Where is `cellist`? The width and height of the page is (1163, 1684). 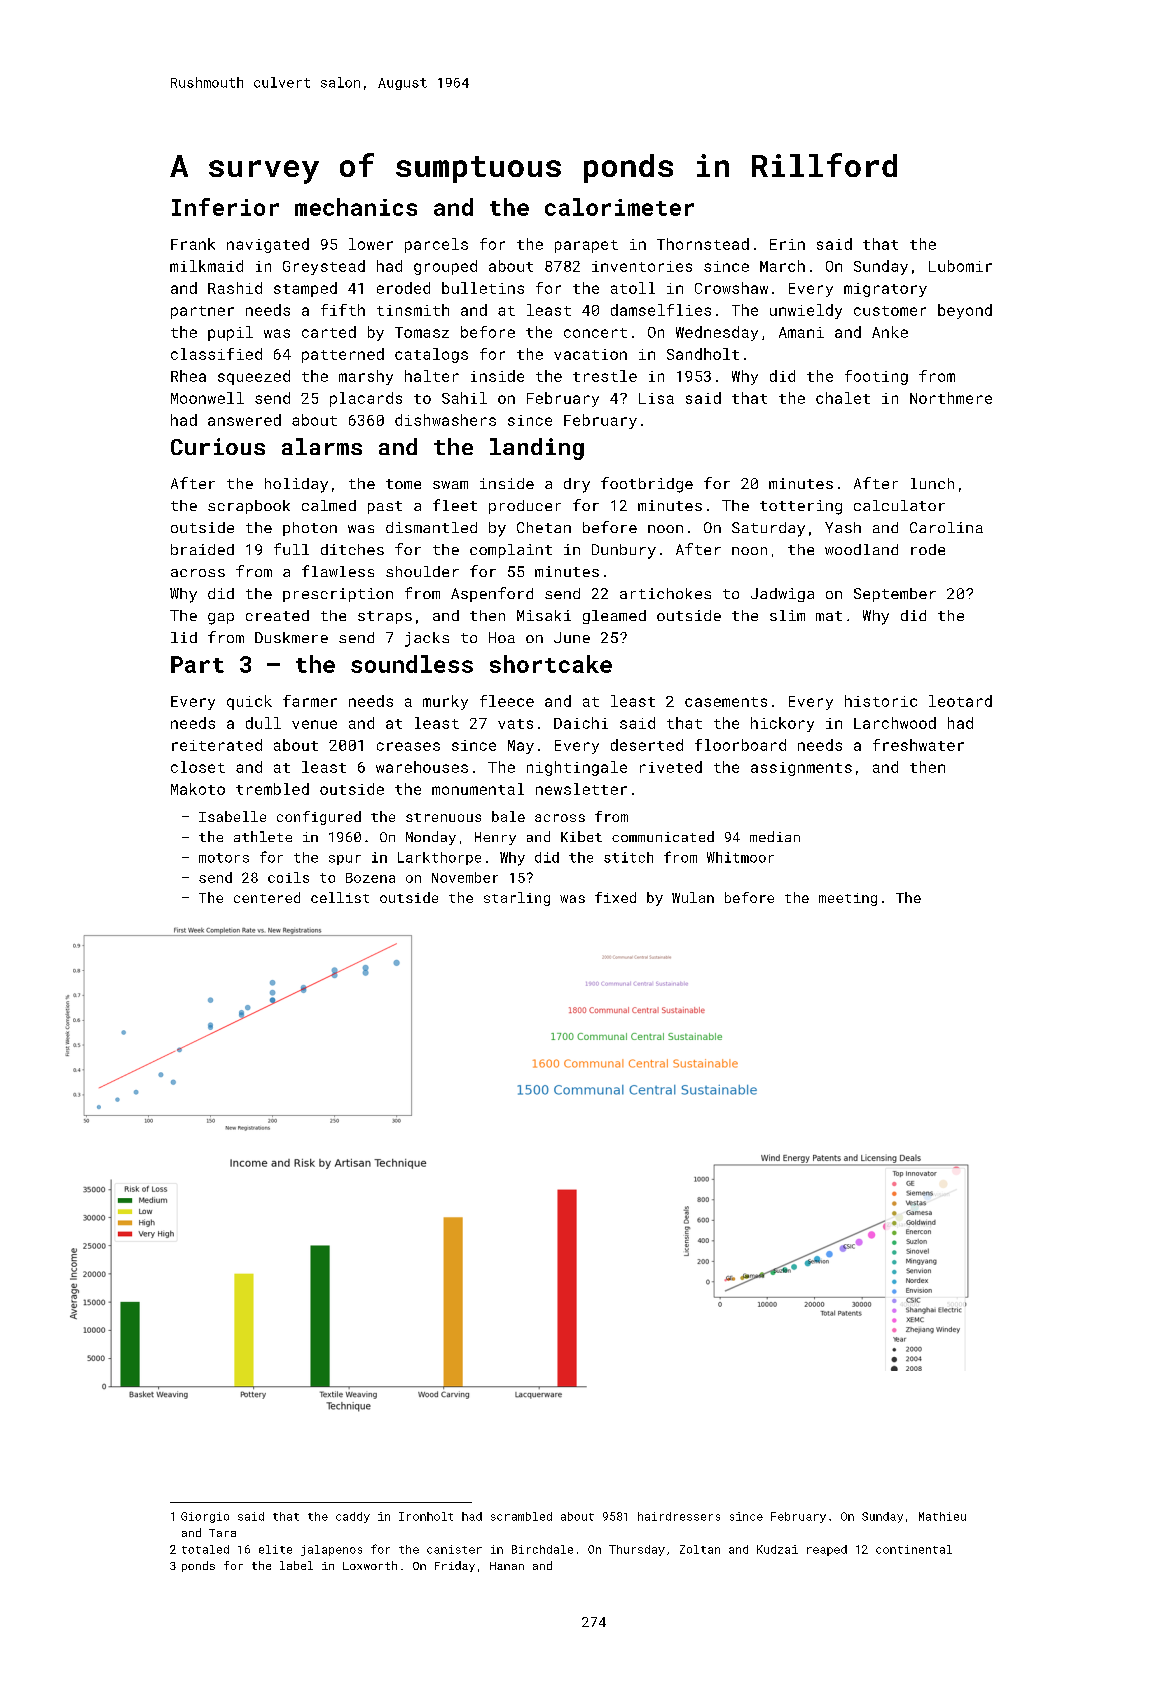 cellist is located at coordinates (340, 897).
